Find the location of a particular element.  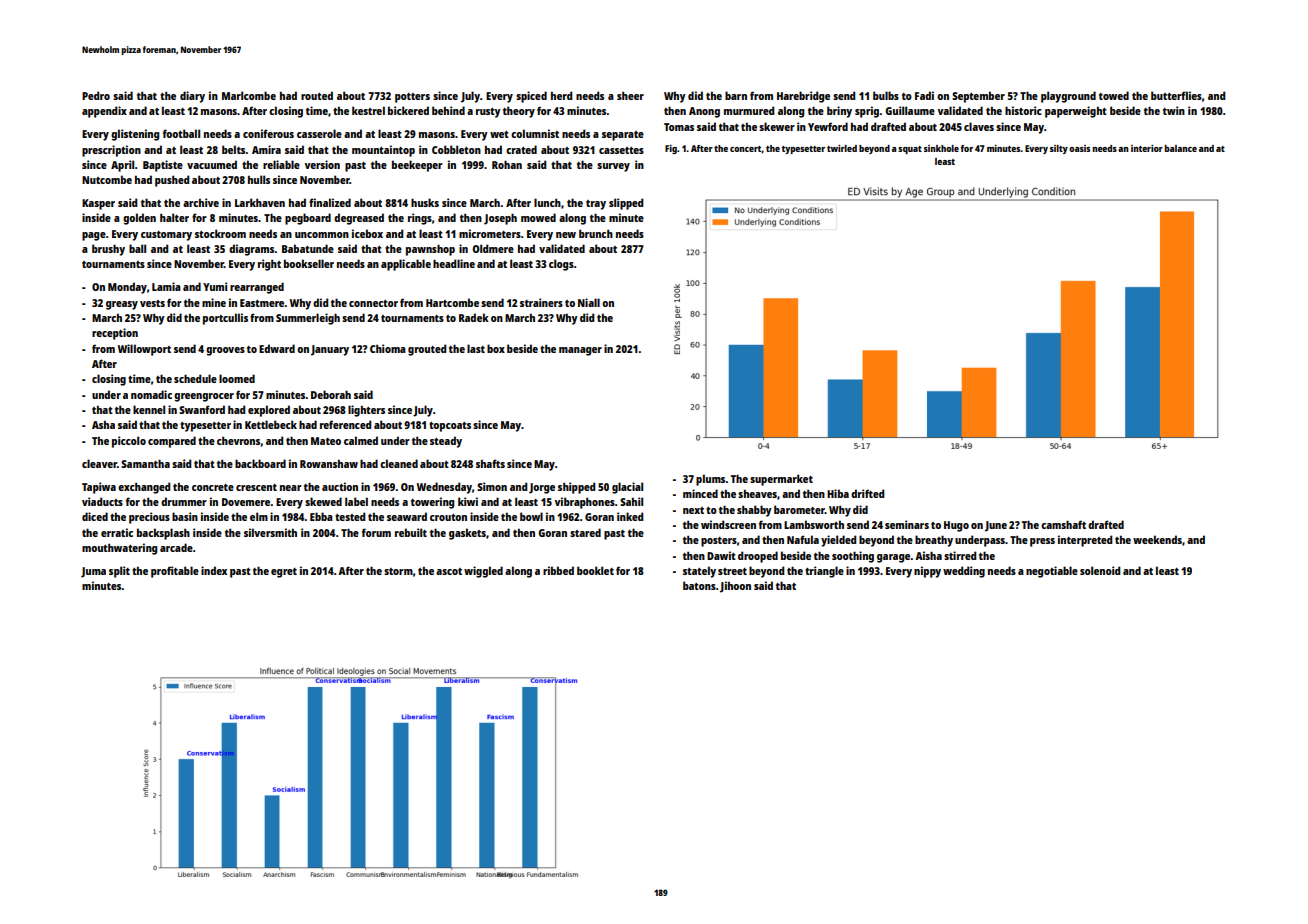

playground is located at coordinates (1068, 97).
